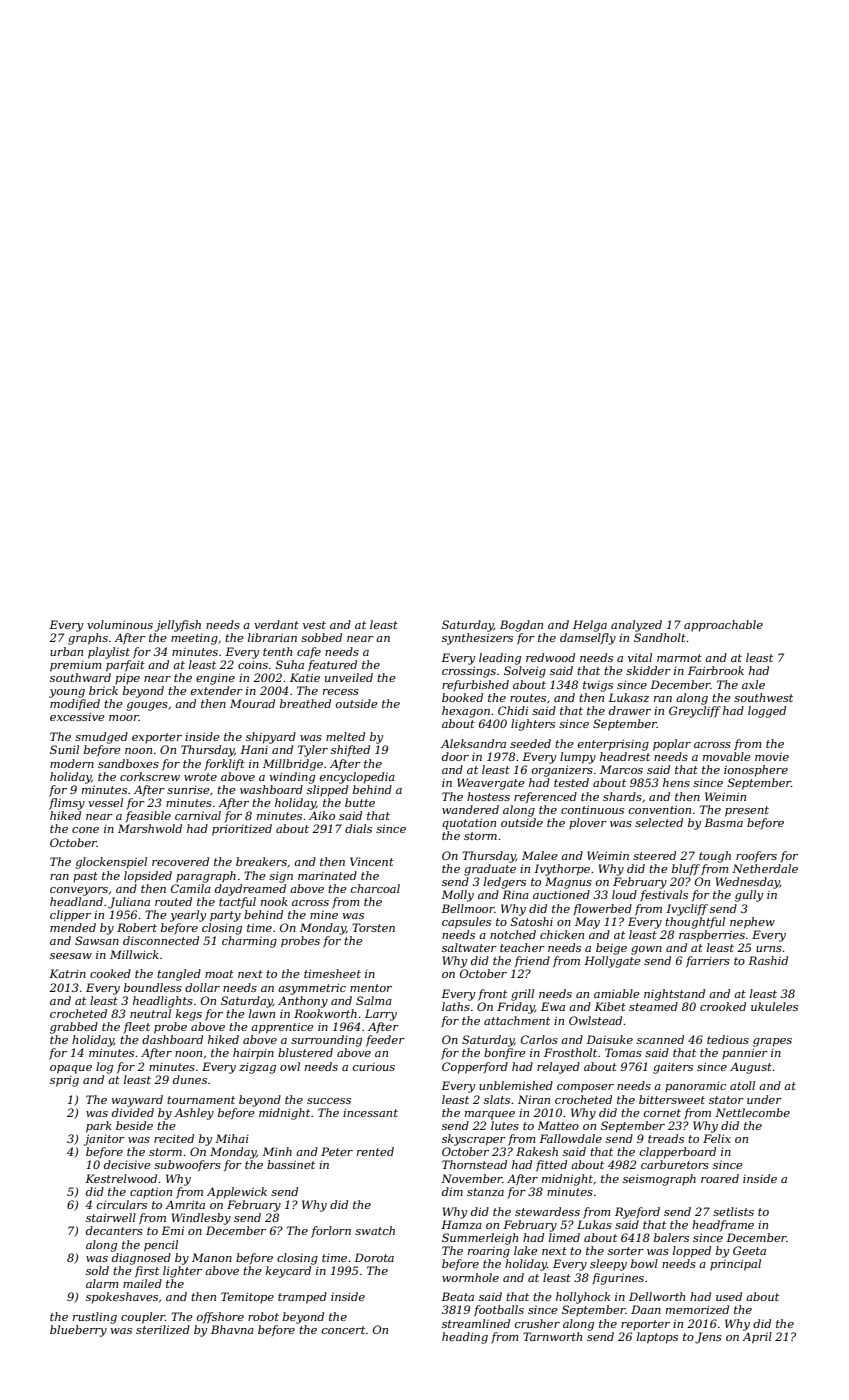  What do you see at coordinates (723, 822) in the document?
I see `Basma` at bounding box center [723, 822].
